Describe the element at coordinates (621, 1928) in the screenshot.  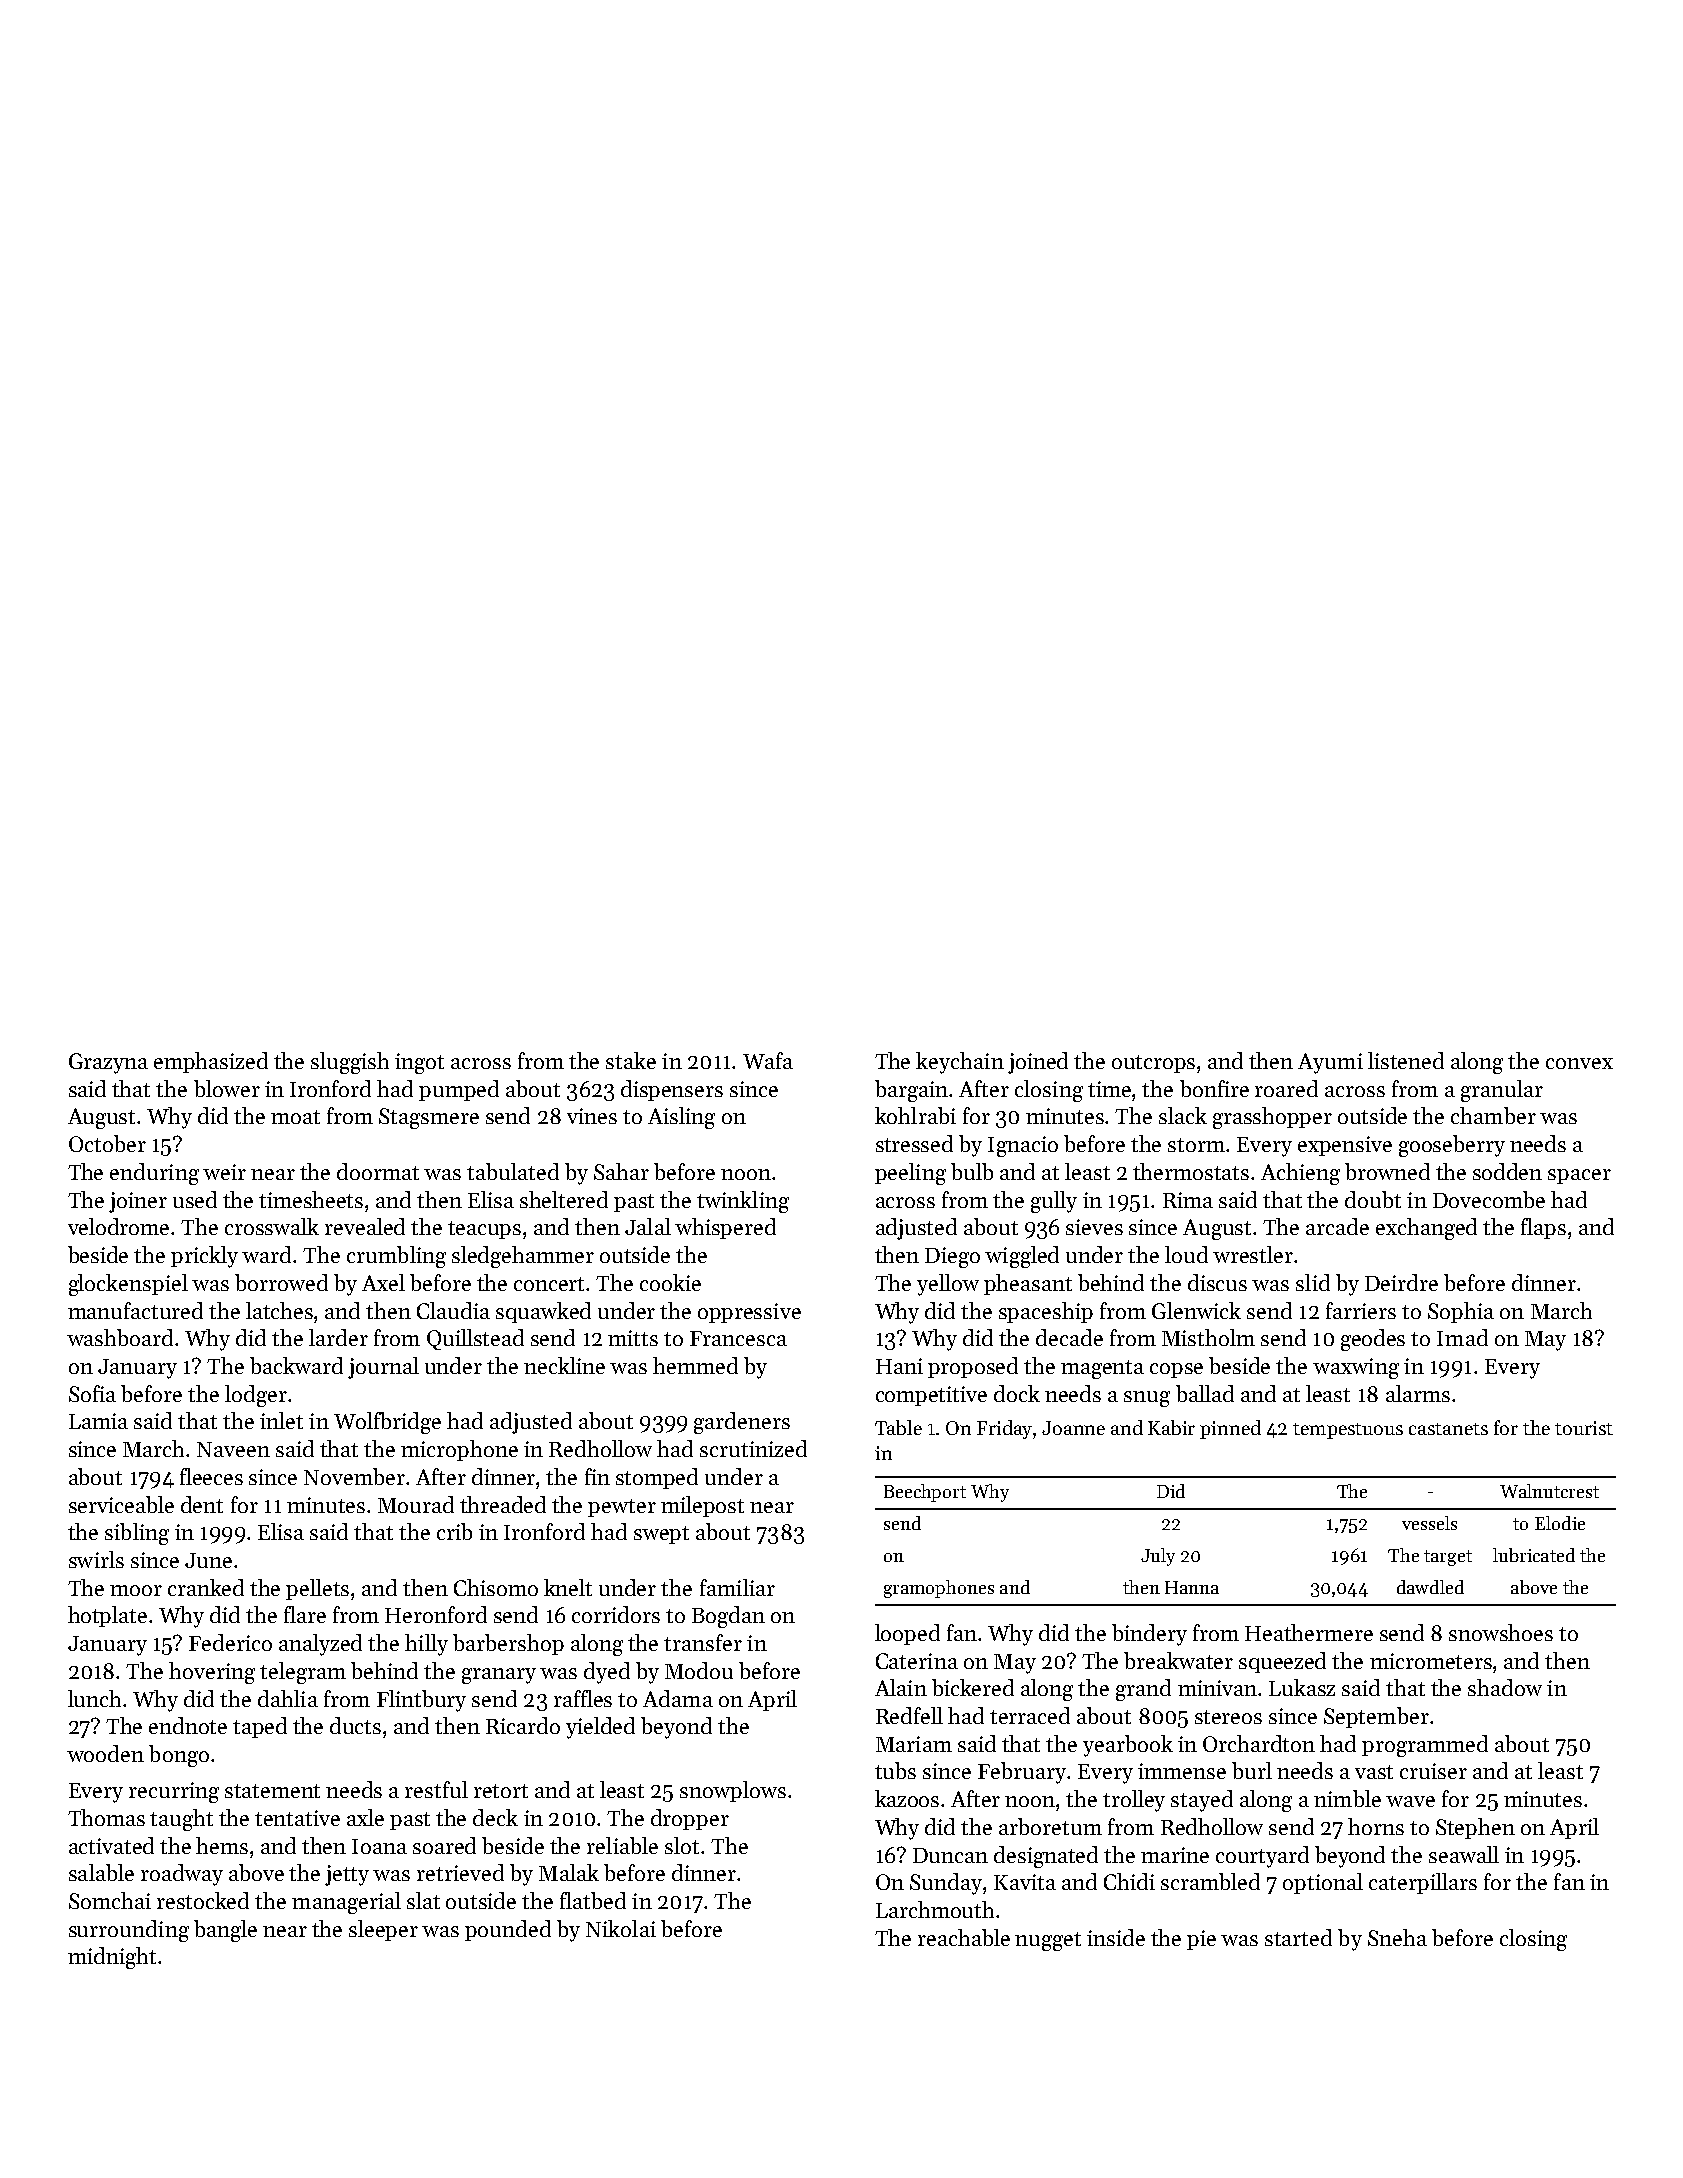
I see `Nikolai` at that location.
